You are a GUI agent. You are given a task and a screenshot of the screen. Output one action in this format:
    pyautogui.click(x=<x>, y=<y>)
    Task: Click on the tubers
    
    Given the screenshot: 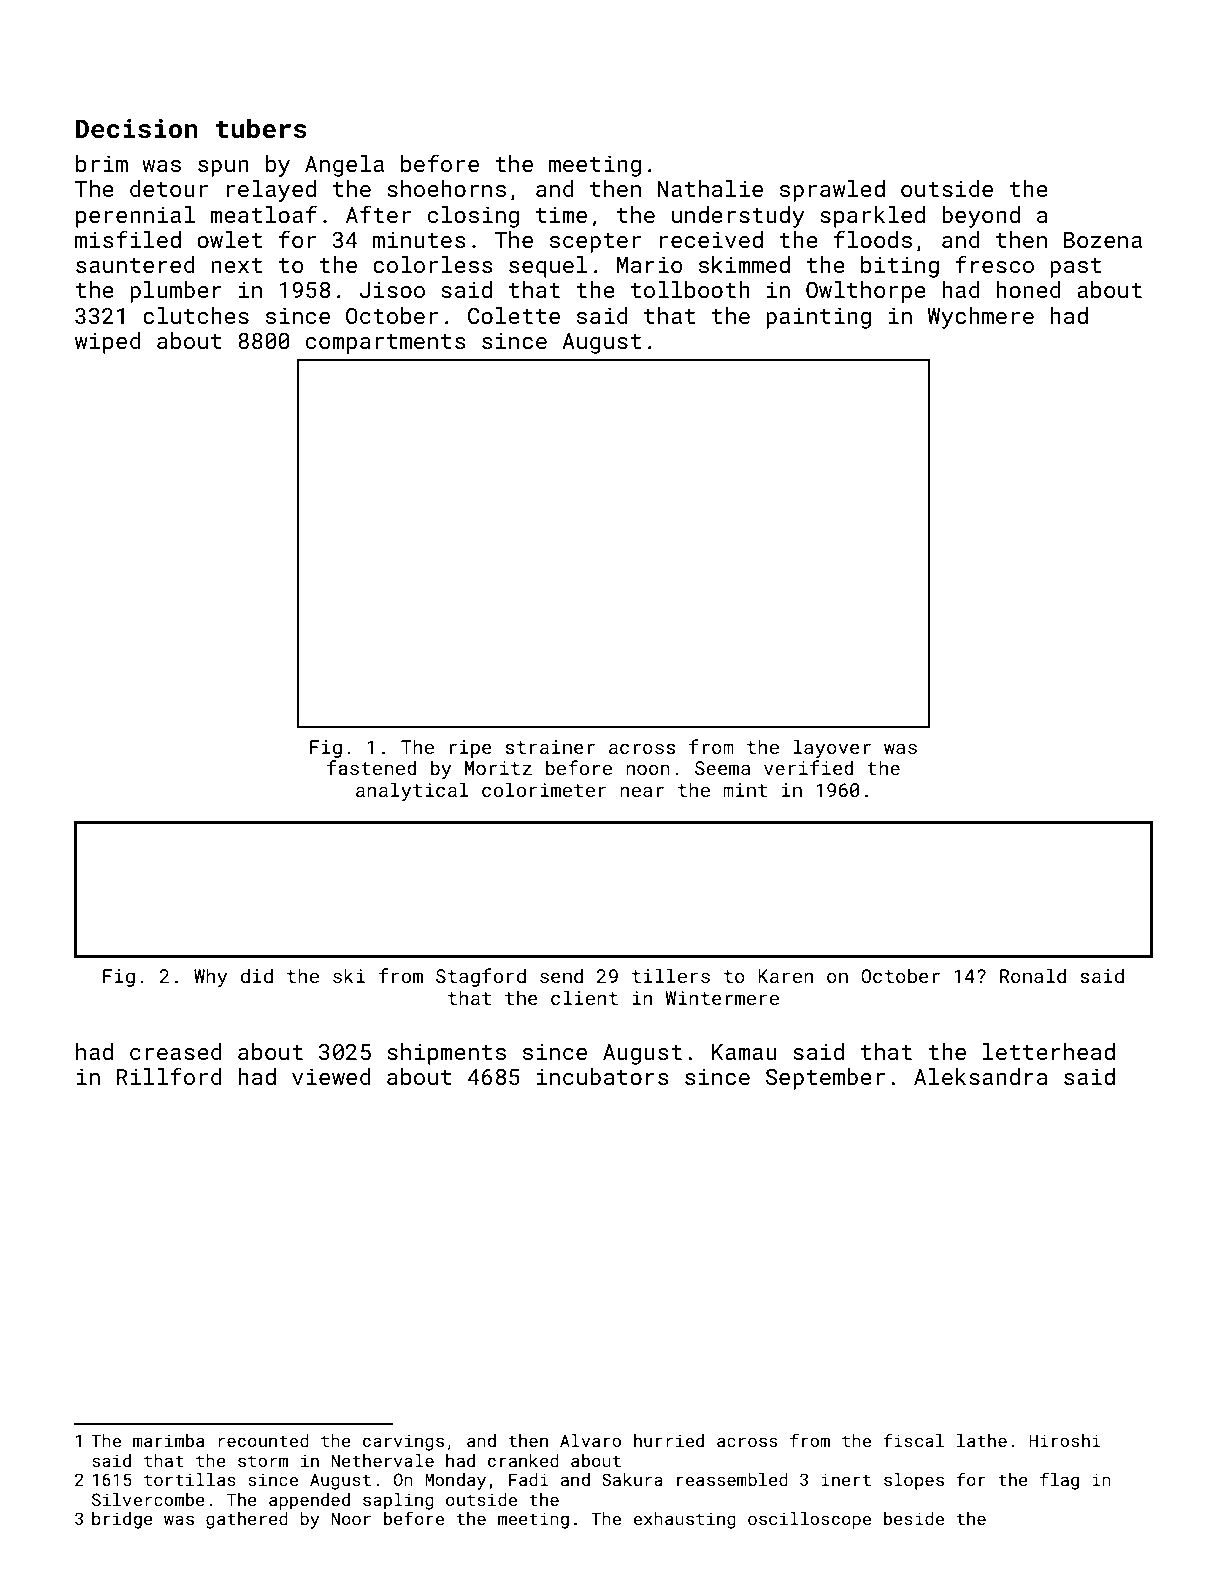 What is the action you would take?
    pyautogui.click(x=261, y=128)
